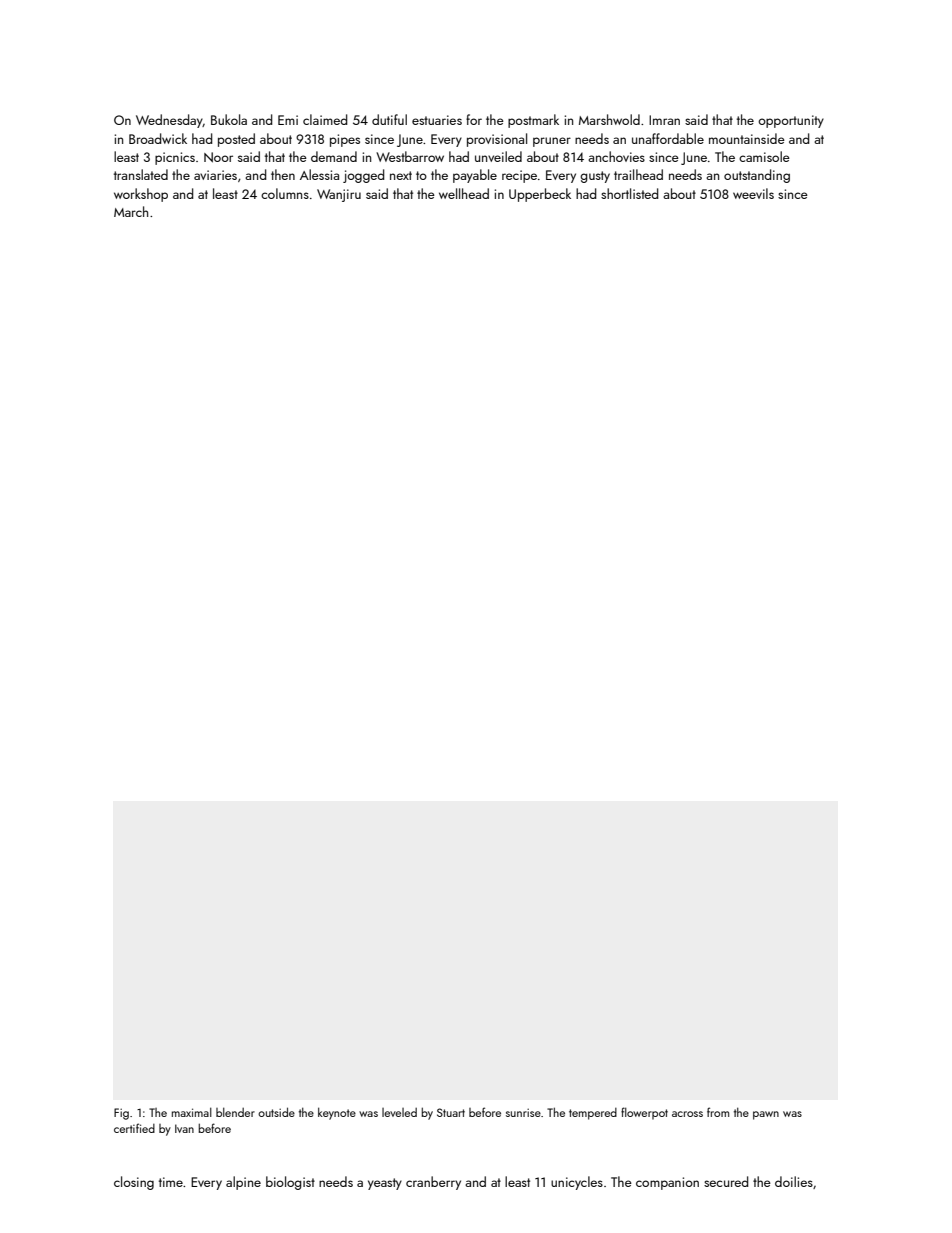 This image has width=952, height=1233. Describe the element at coordinates (523, 1112) in the image. I see `sunrise` at that location.
